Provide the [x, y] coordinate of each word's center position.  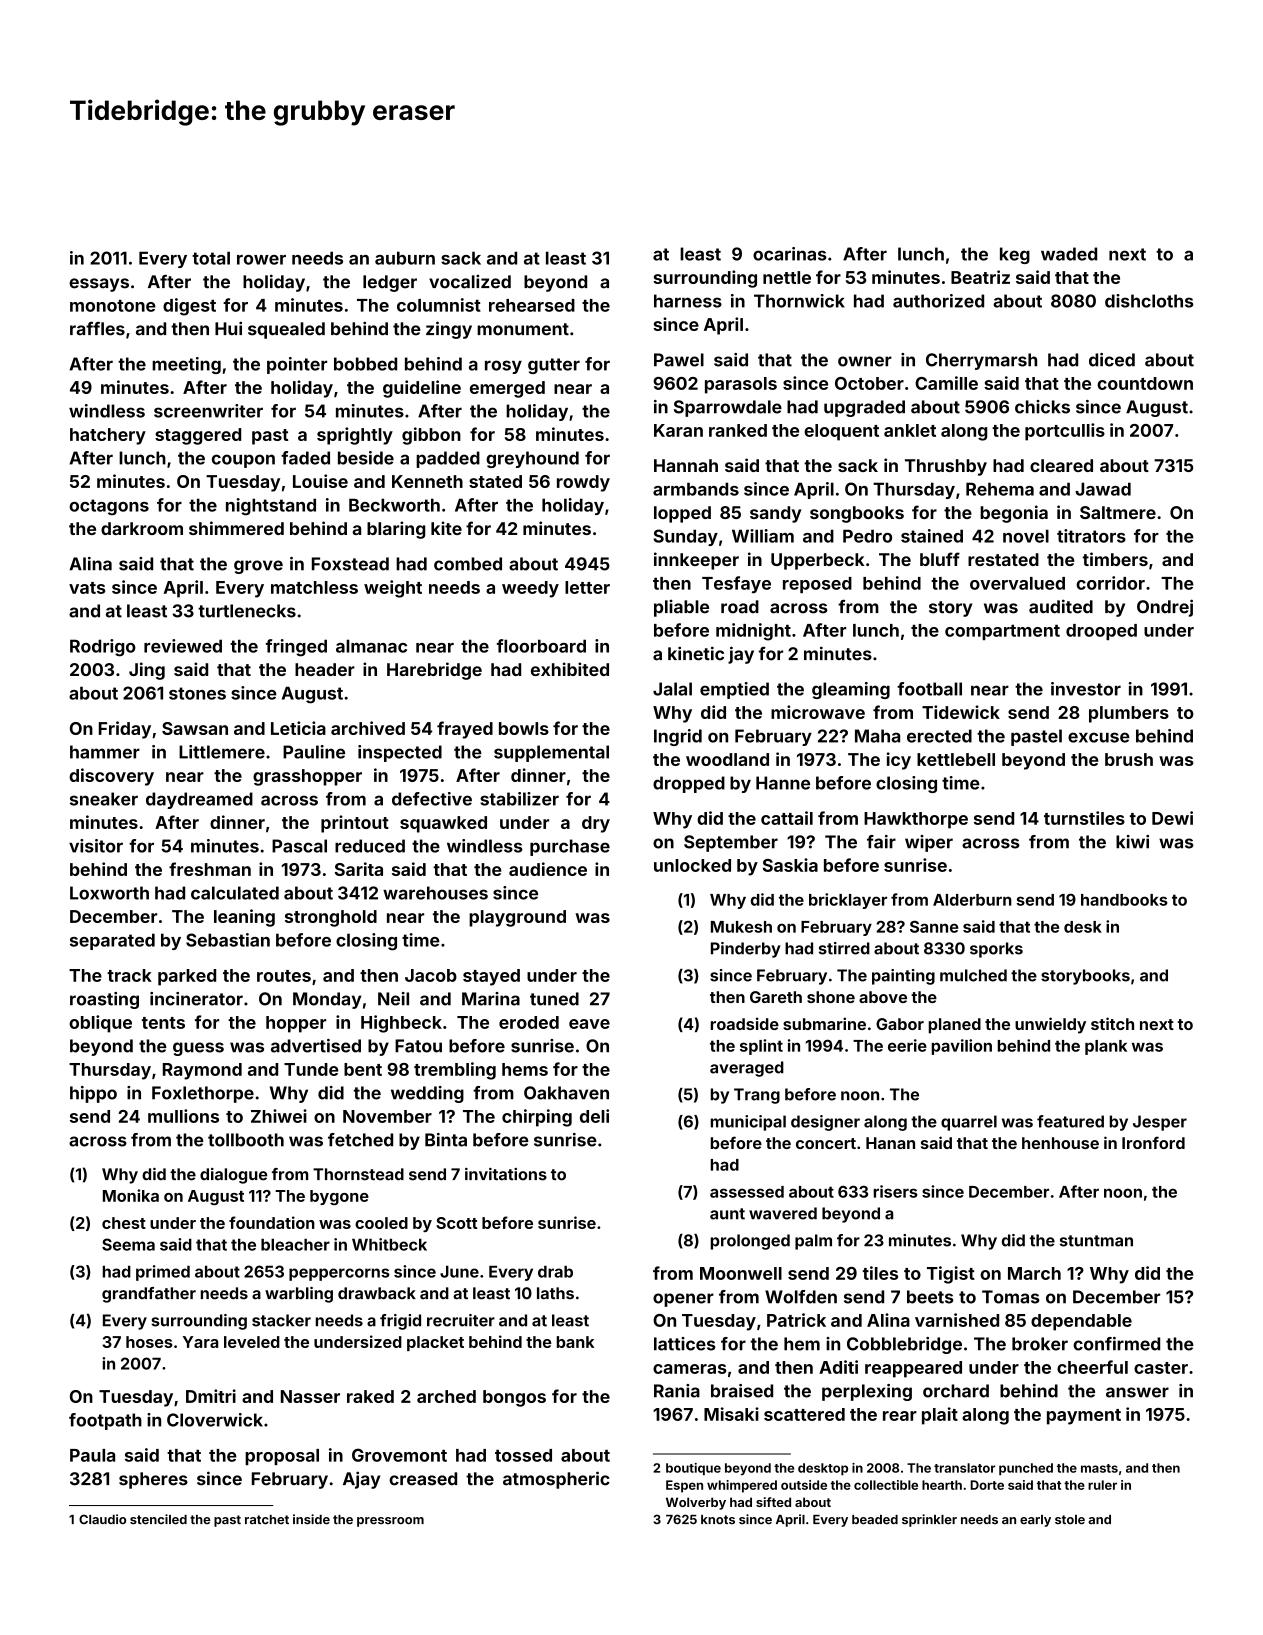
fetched [360, 1140]
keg [1015, 255]
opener [683, 1300]
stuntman [1096, 1241]
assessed [747, 1192]
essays [99, 285]
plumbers [1129, 714]
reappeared [913, 1369]
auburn [405, 258]
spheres [153, 1480]
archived [368, 728]
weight [393, 589]
